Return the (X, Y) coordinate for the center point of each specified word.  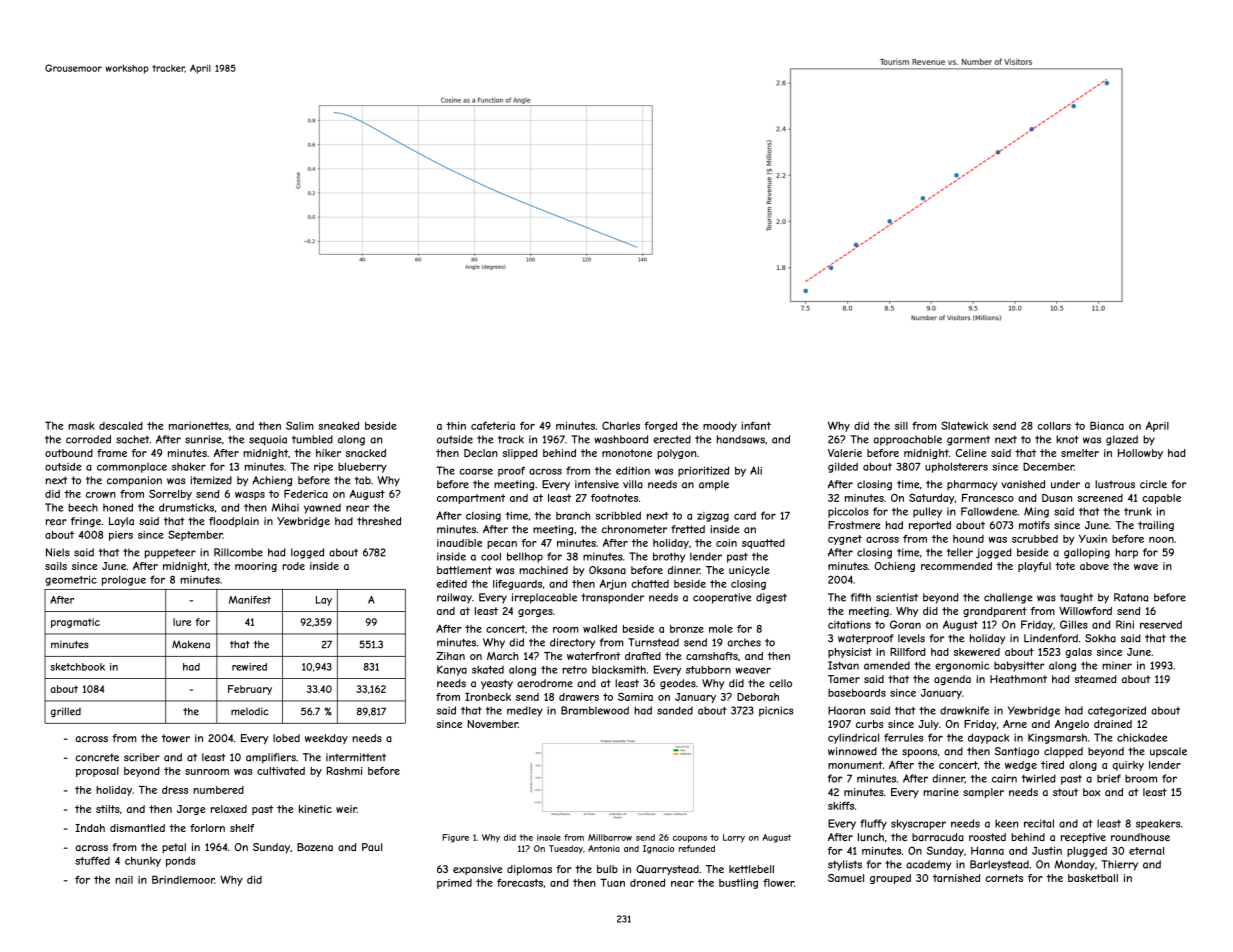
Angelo (1072, 725)
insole (549, 837)
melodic (249, 711)
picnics (776, 711)
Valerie (845, 453)
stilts (108, 809)
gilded (843, 467)
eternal (1146, 851)
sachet (133, 439)
